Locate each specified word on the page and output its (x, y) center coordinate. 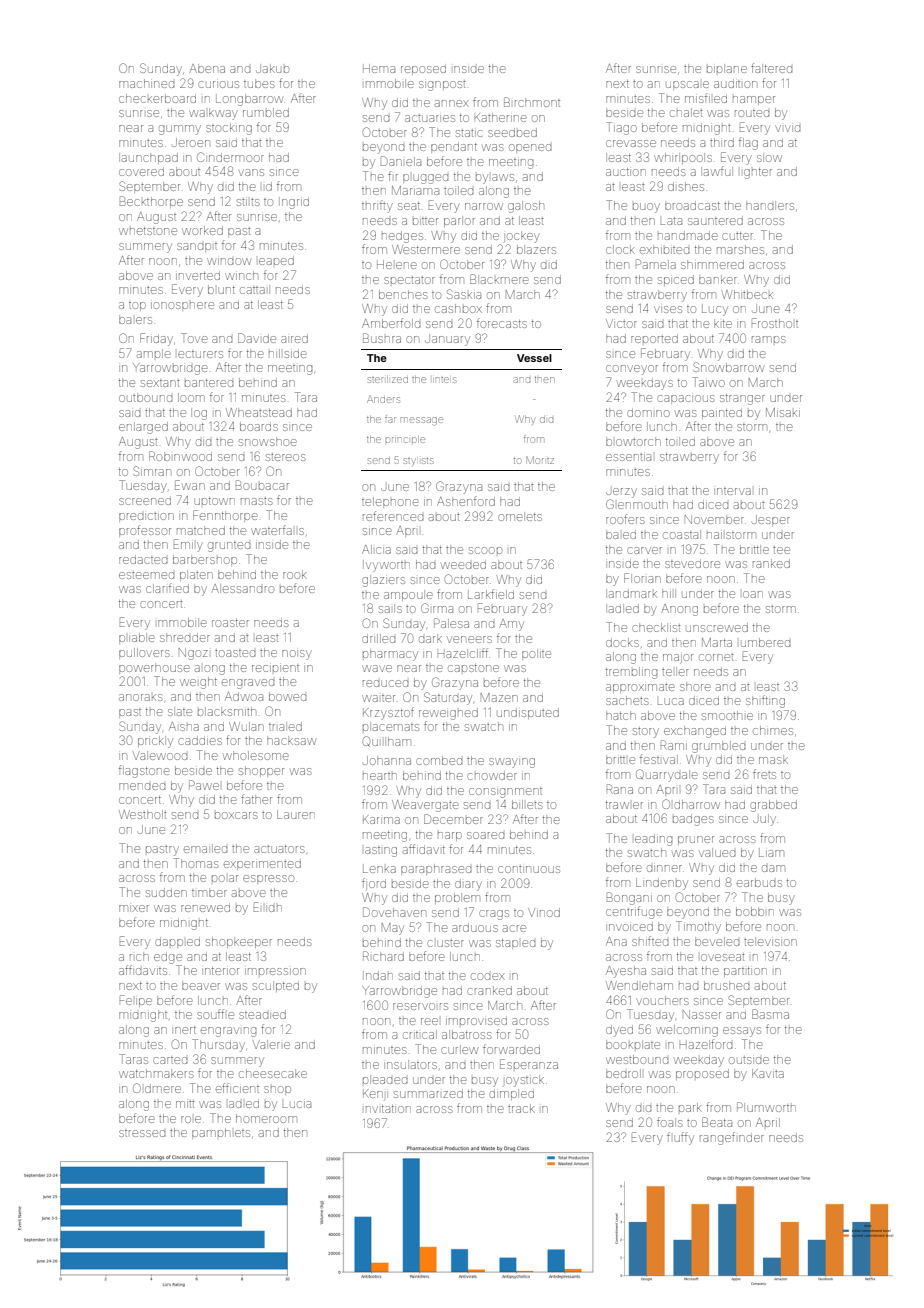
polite (536, 654)
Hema (379, 68)
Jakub (272, 68)
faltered (771, 68)
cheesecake (273, 1073)
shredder (185, 637)
